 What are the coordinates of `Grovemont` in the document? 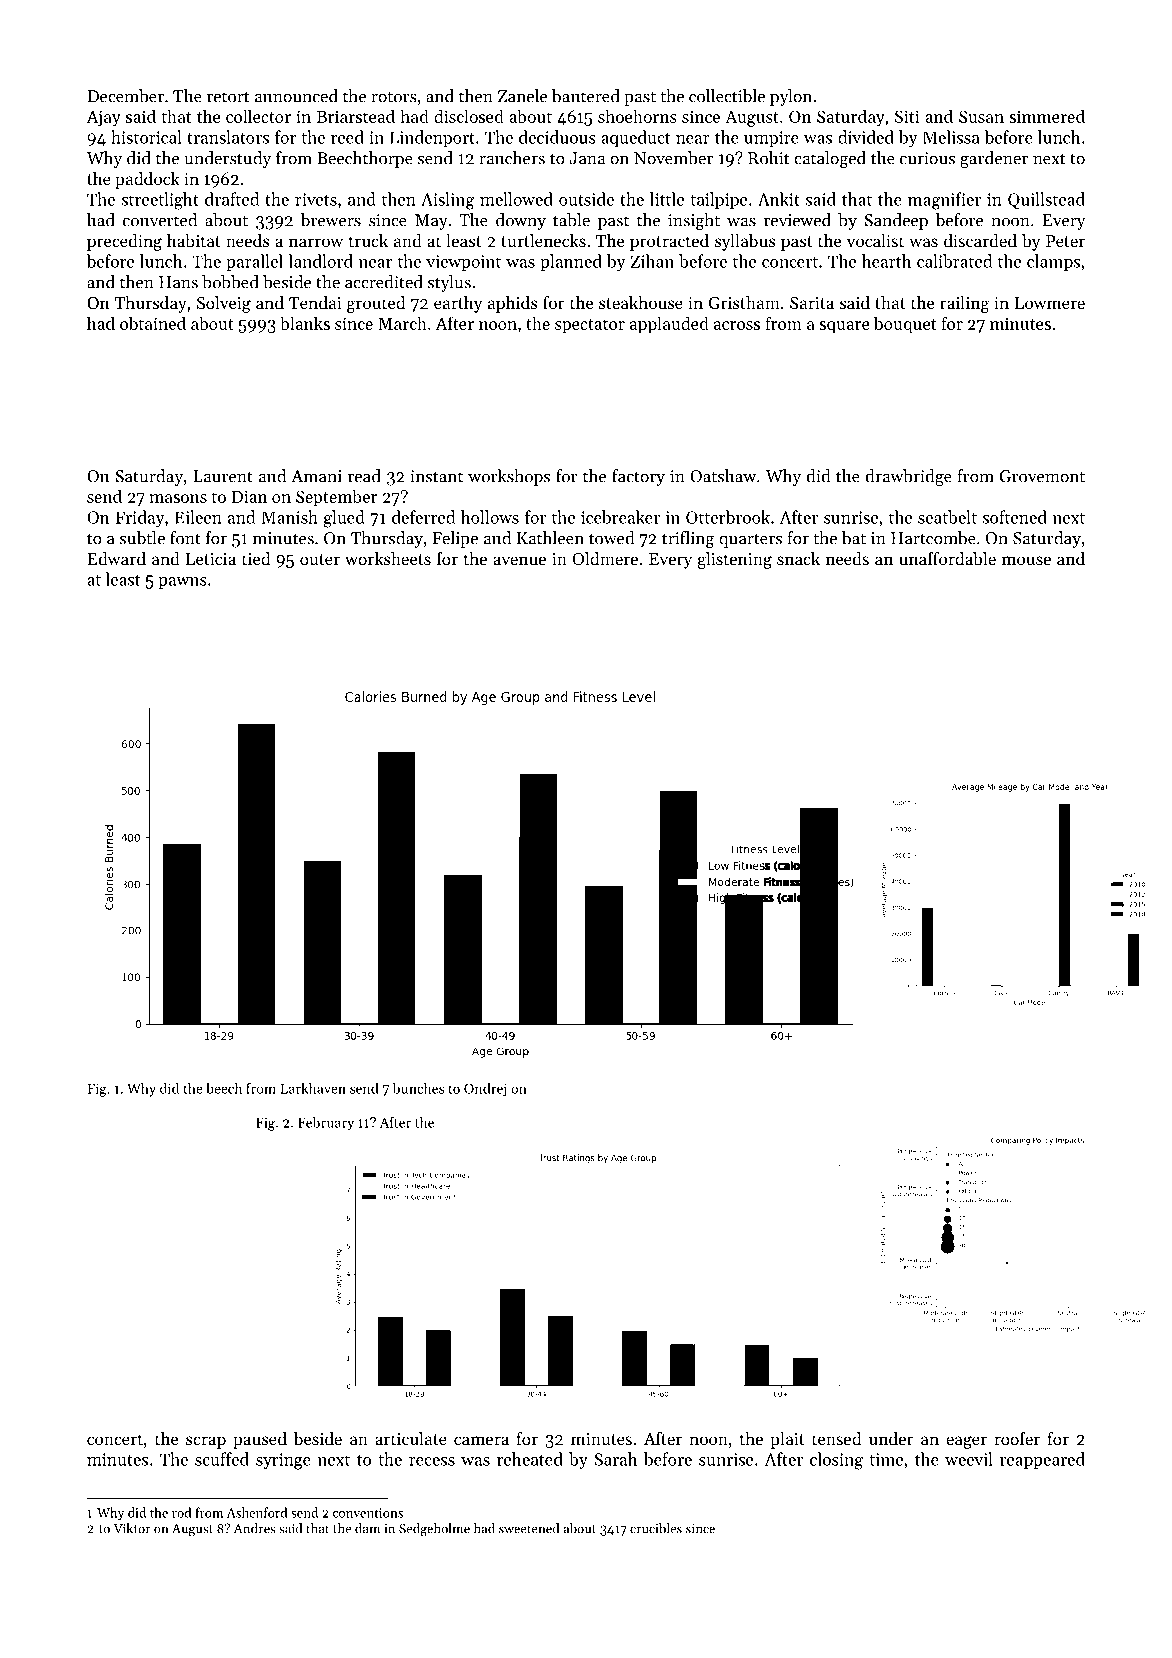 It's located at (1042, 476).
